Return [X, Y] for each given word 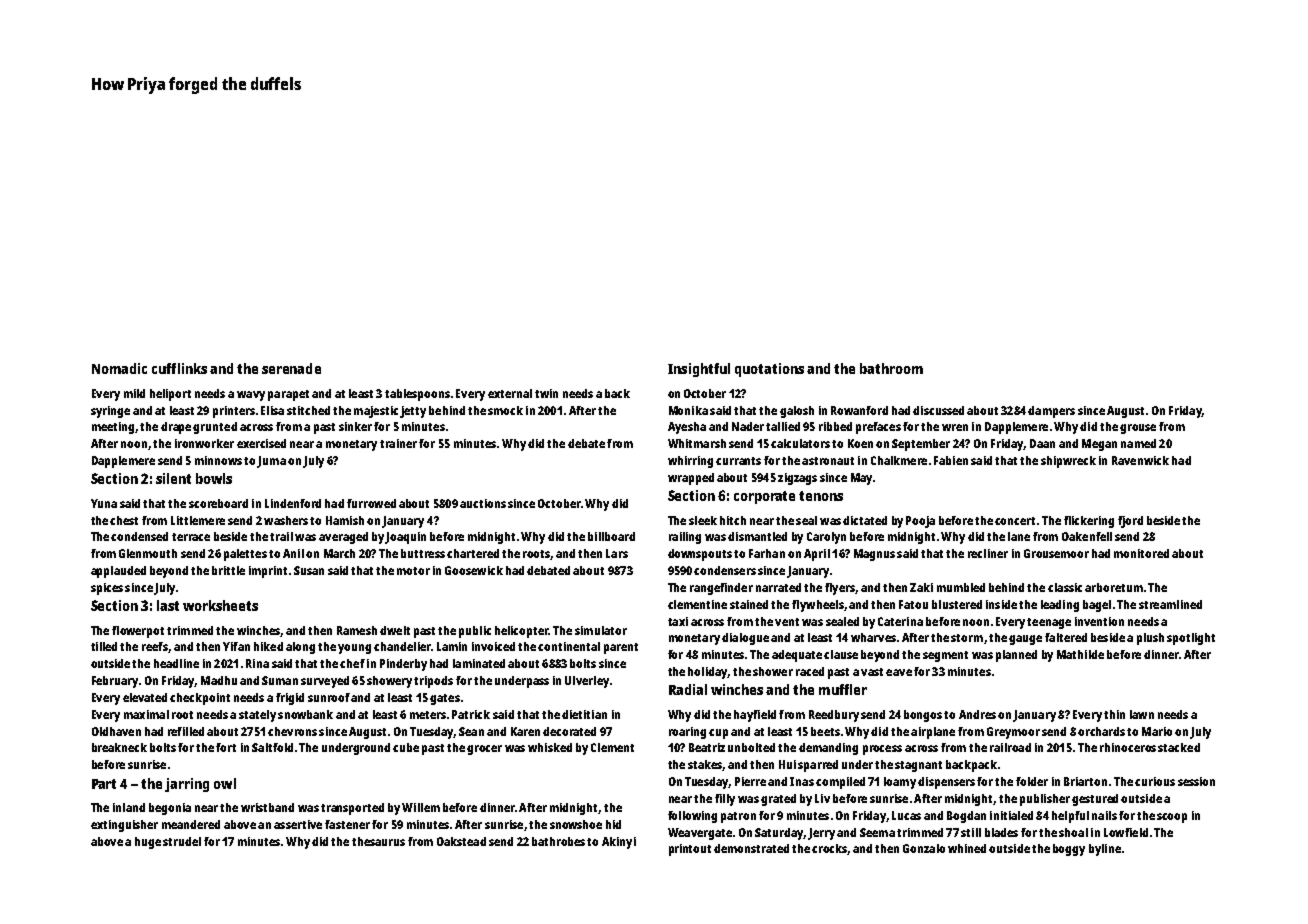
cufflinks [179, 368]
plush [1150, 639]
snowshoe [576, 824]
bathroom [891, 368]
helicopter [521, 632]
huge [148, 843]
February [115, 682]
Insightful [699, 370]
